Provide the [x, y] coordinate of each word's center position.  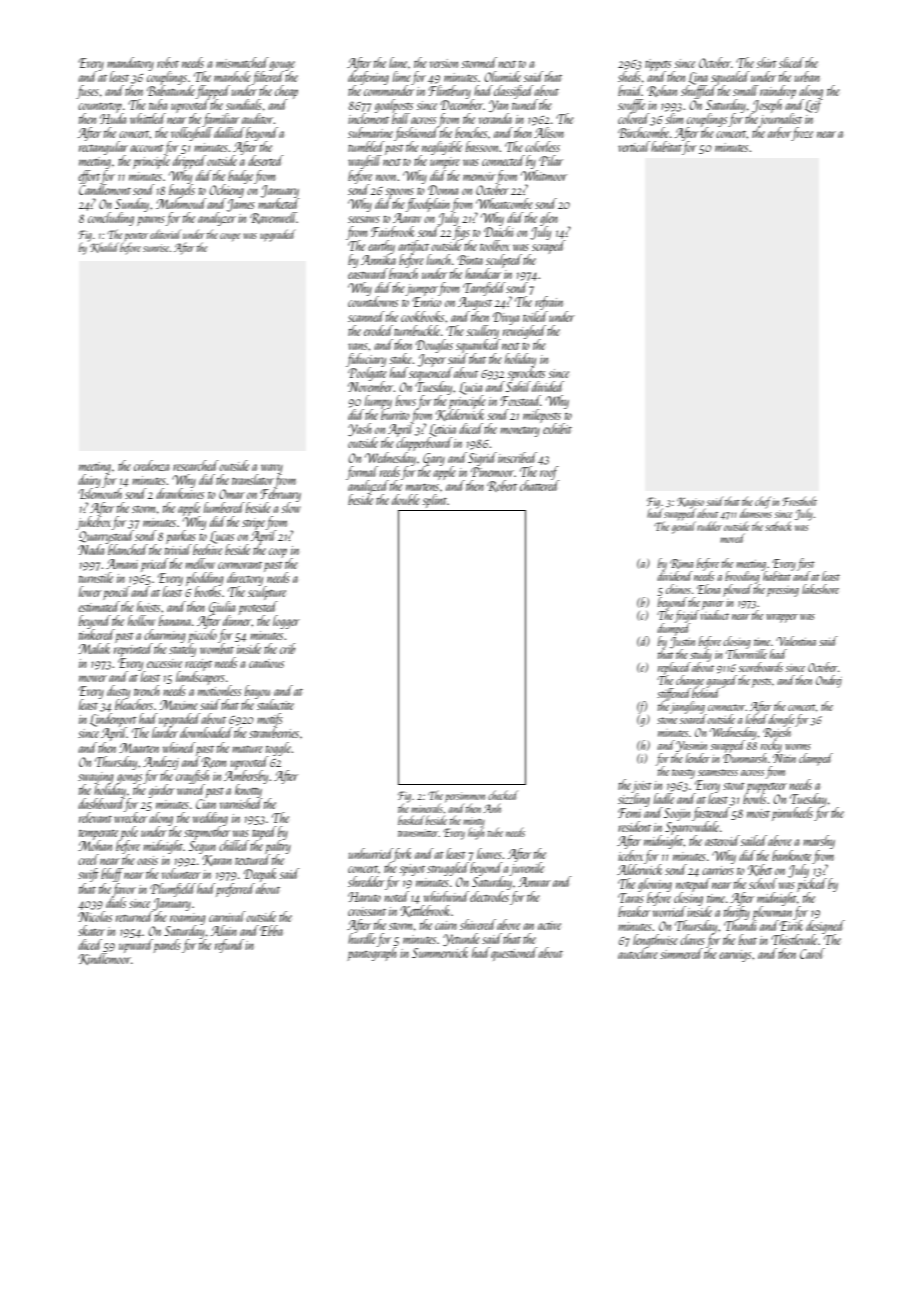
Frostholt [799, 501]
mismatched [242, 62]
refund [229, 946]
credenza [151, 465]
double [406, 499]
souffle [631, 106]
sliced [791, 62]
